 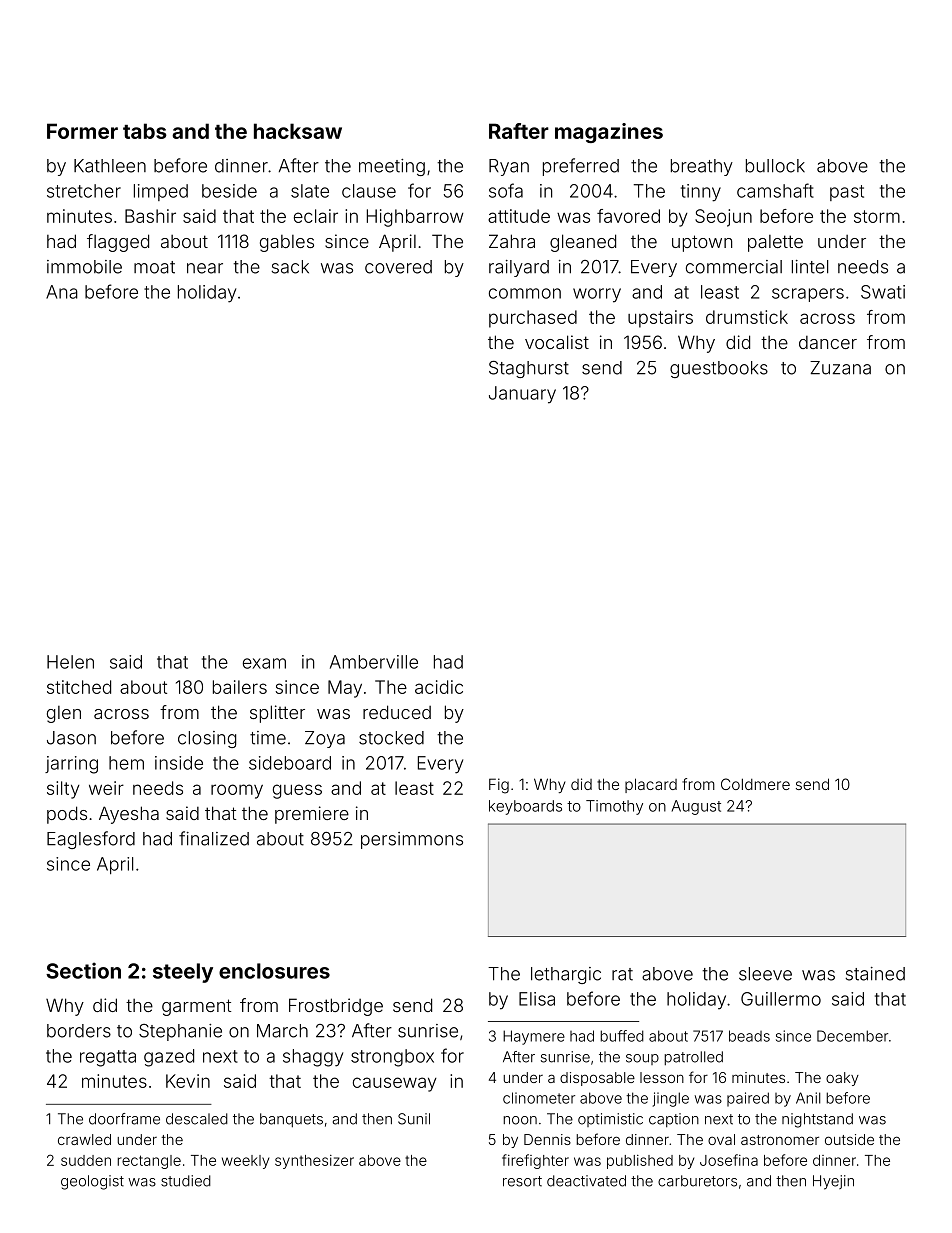 What do you see at coordinates (391, 738) in the document?
I see `stocked` at bounding box center [391, 738].
